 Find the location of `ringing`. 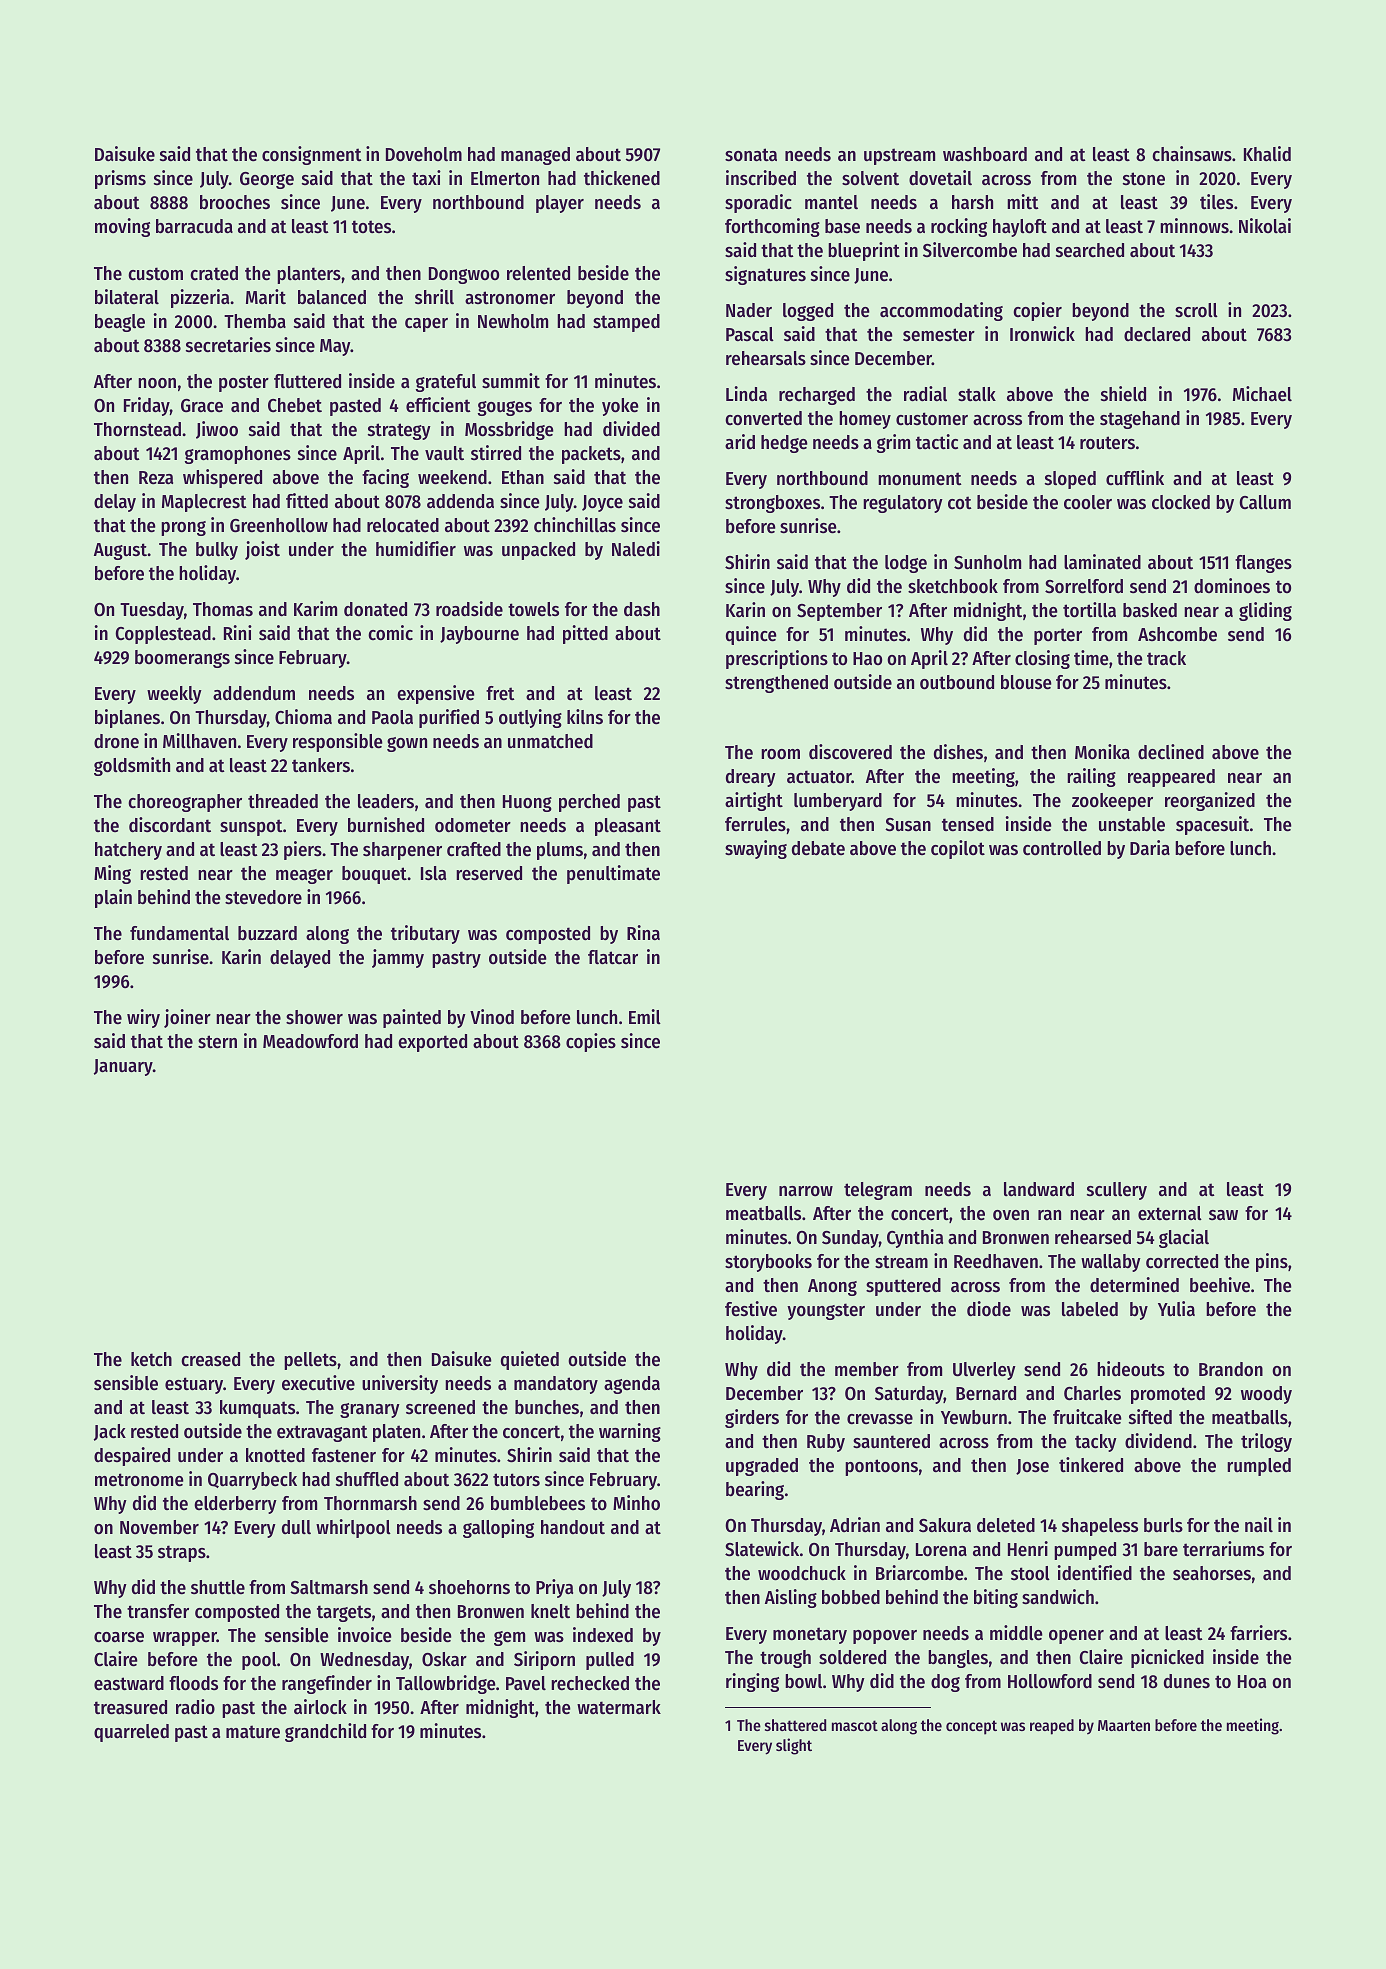

ringing is located at coordinates (752, 1682).
